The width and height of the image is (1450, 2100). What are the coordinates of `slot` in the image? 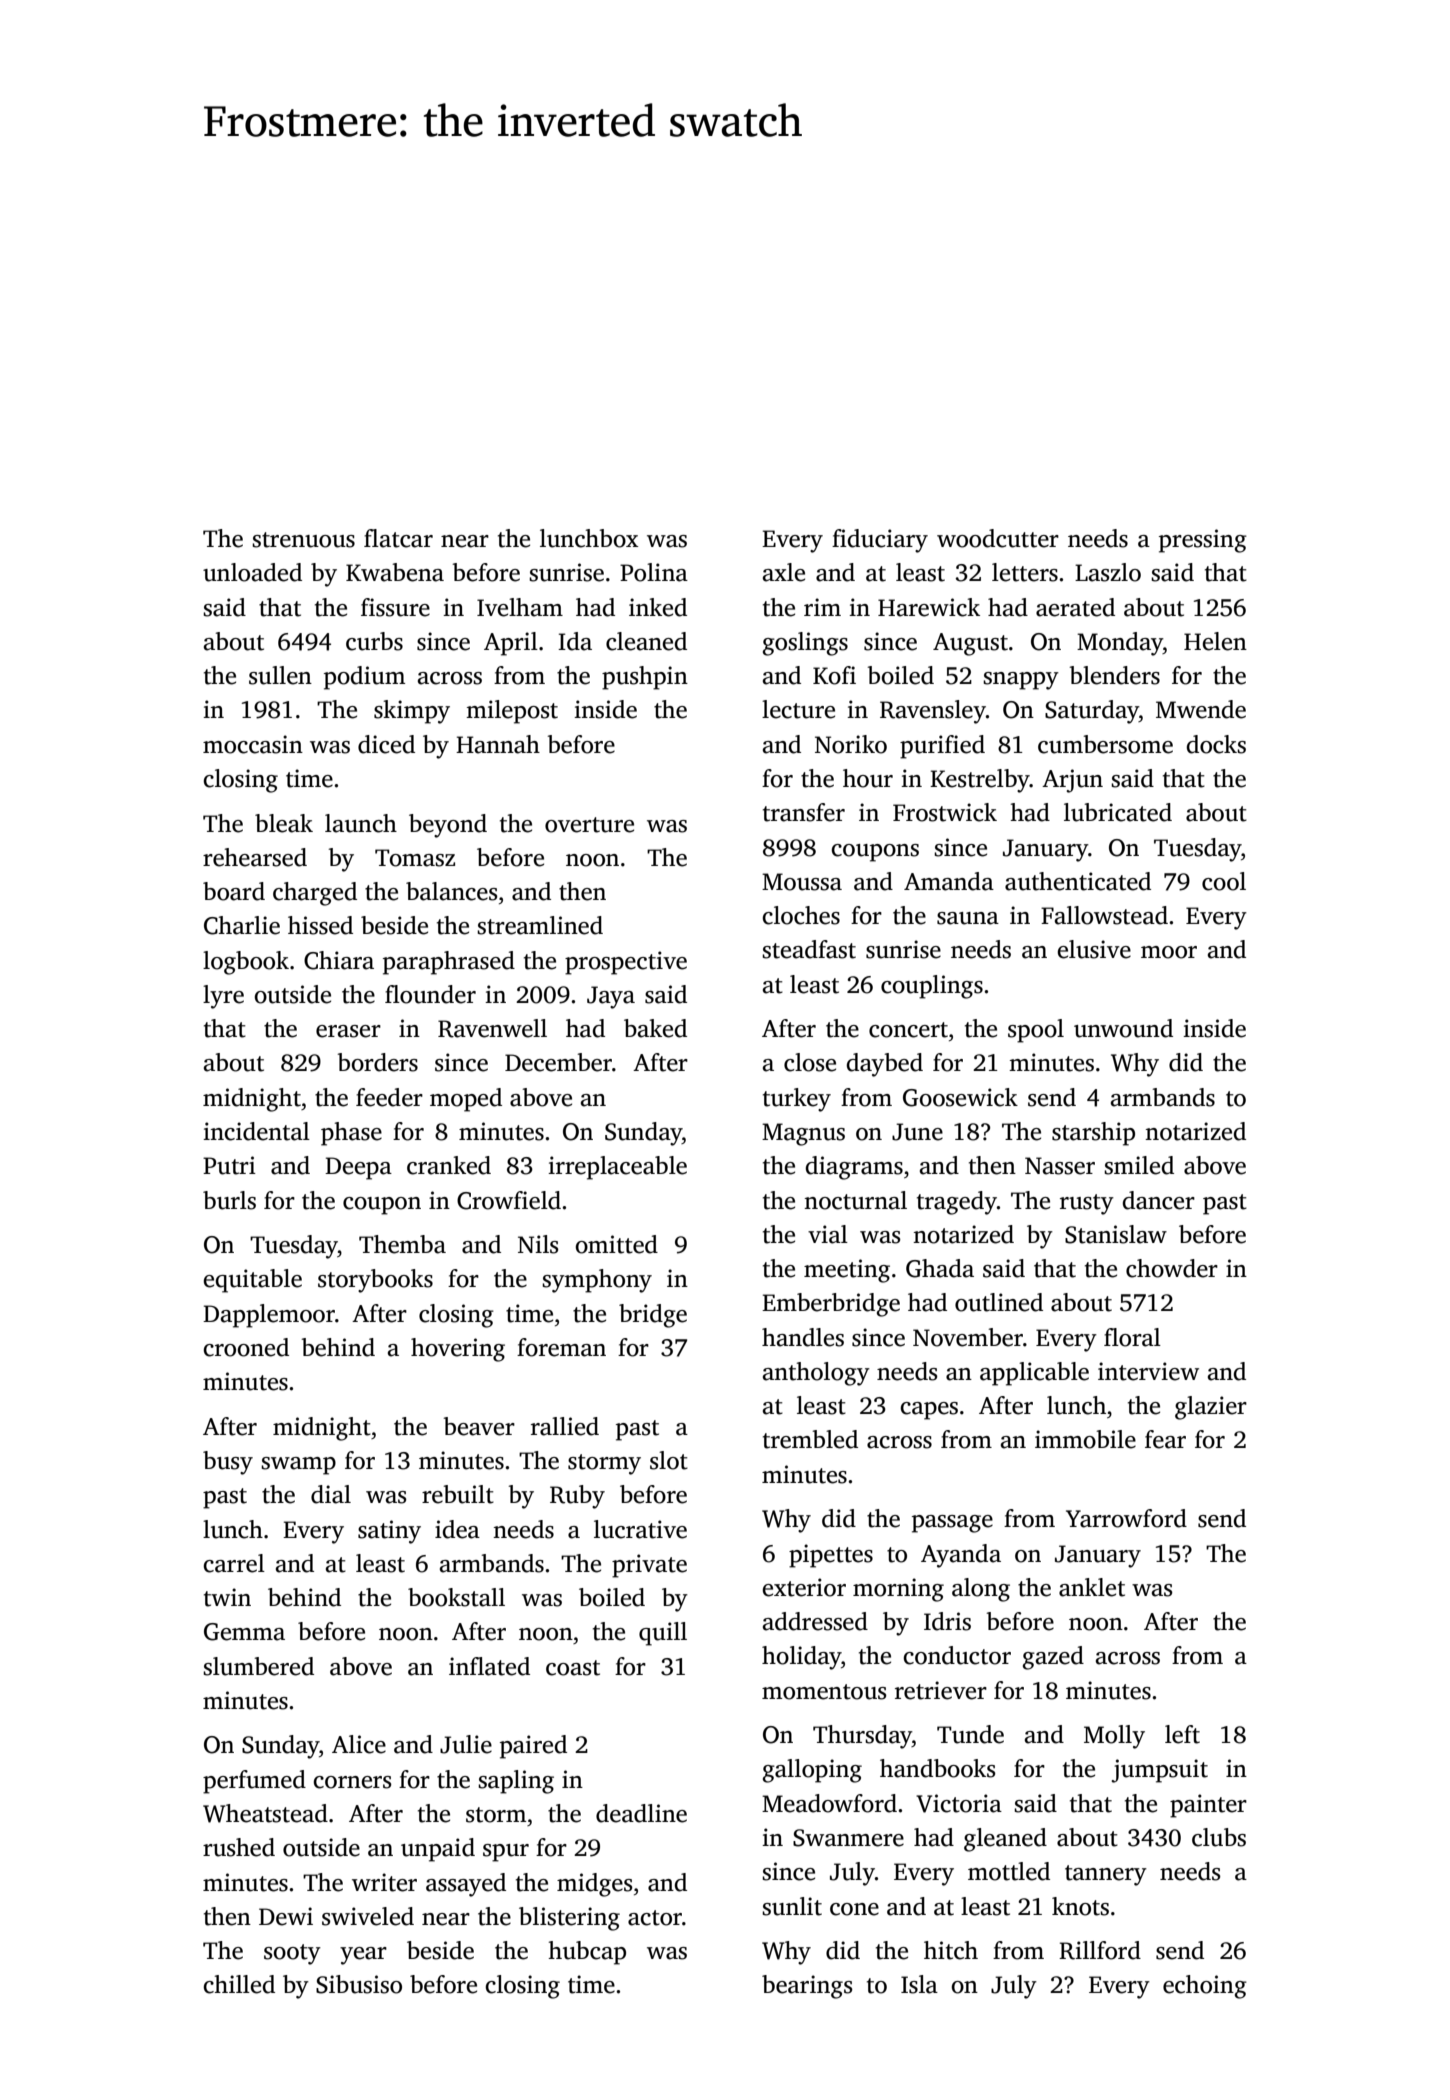 It's located at (669, 1460).
